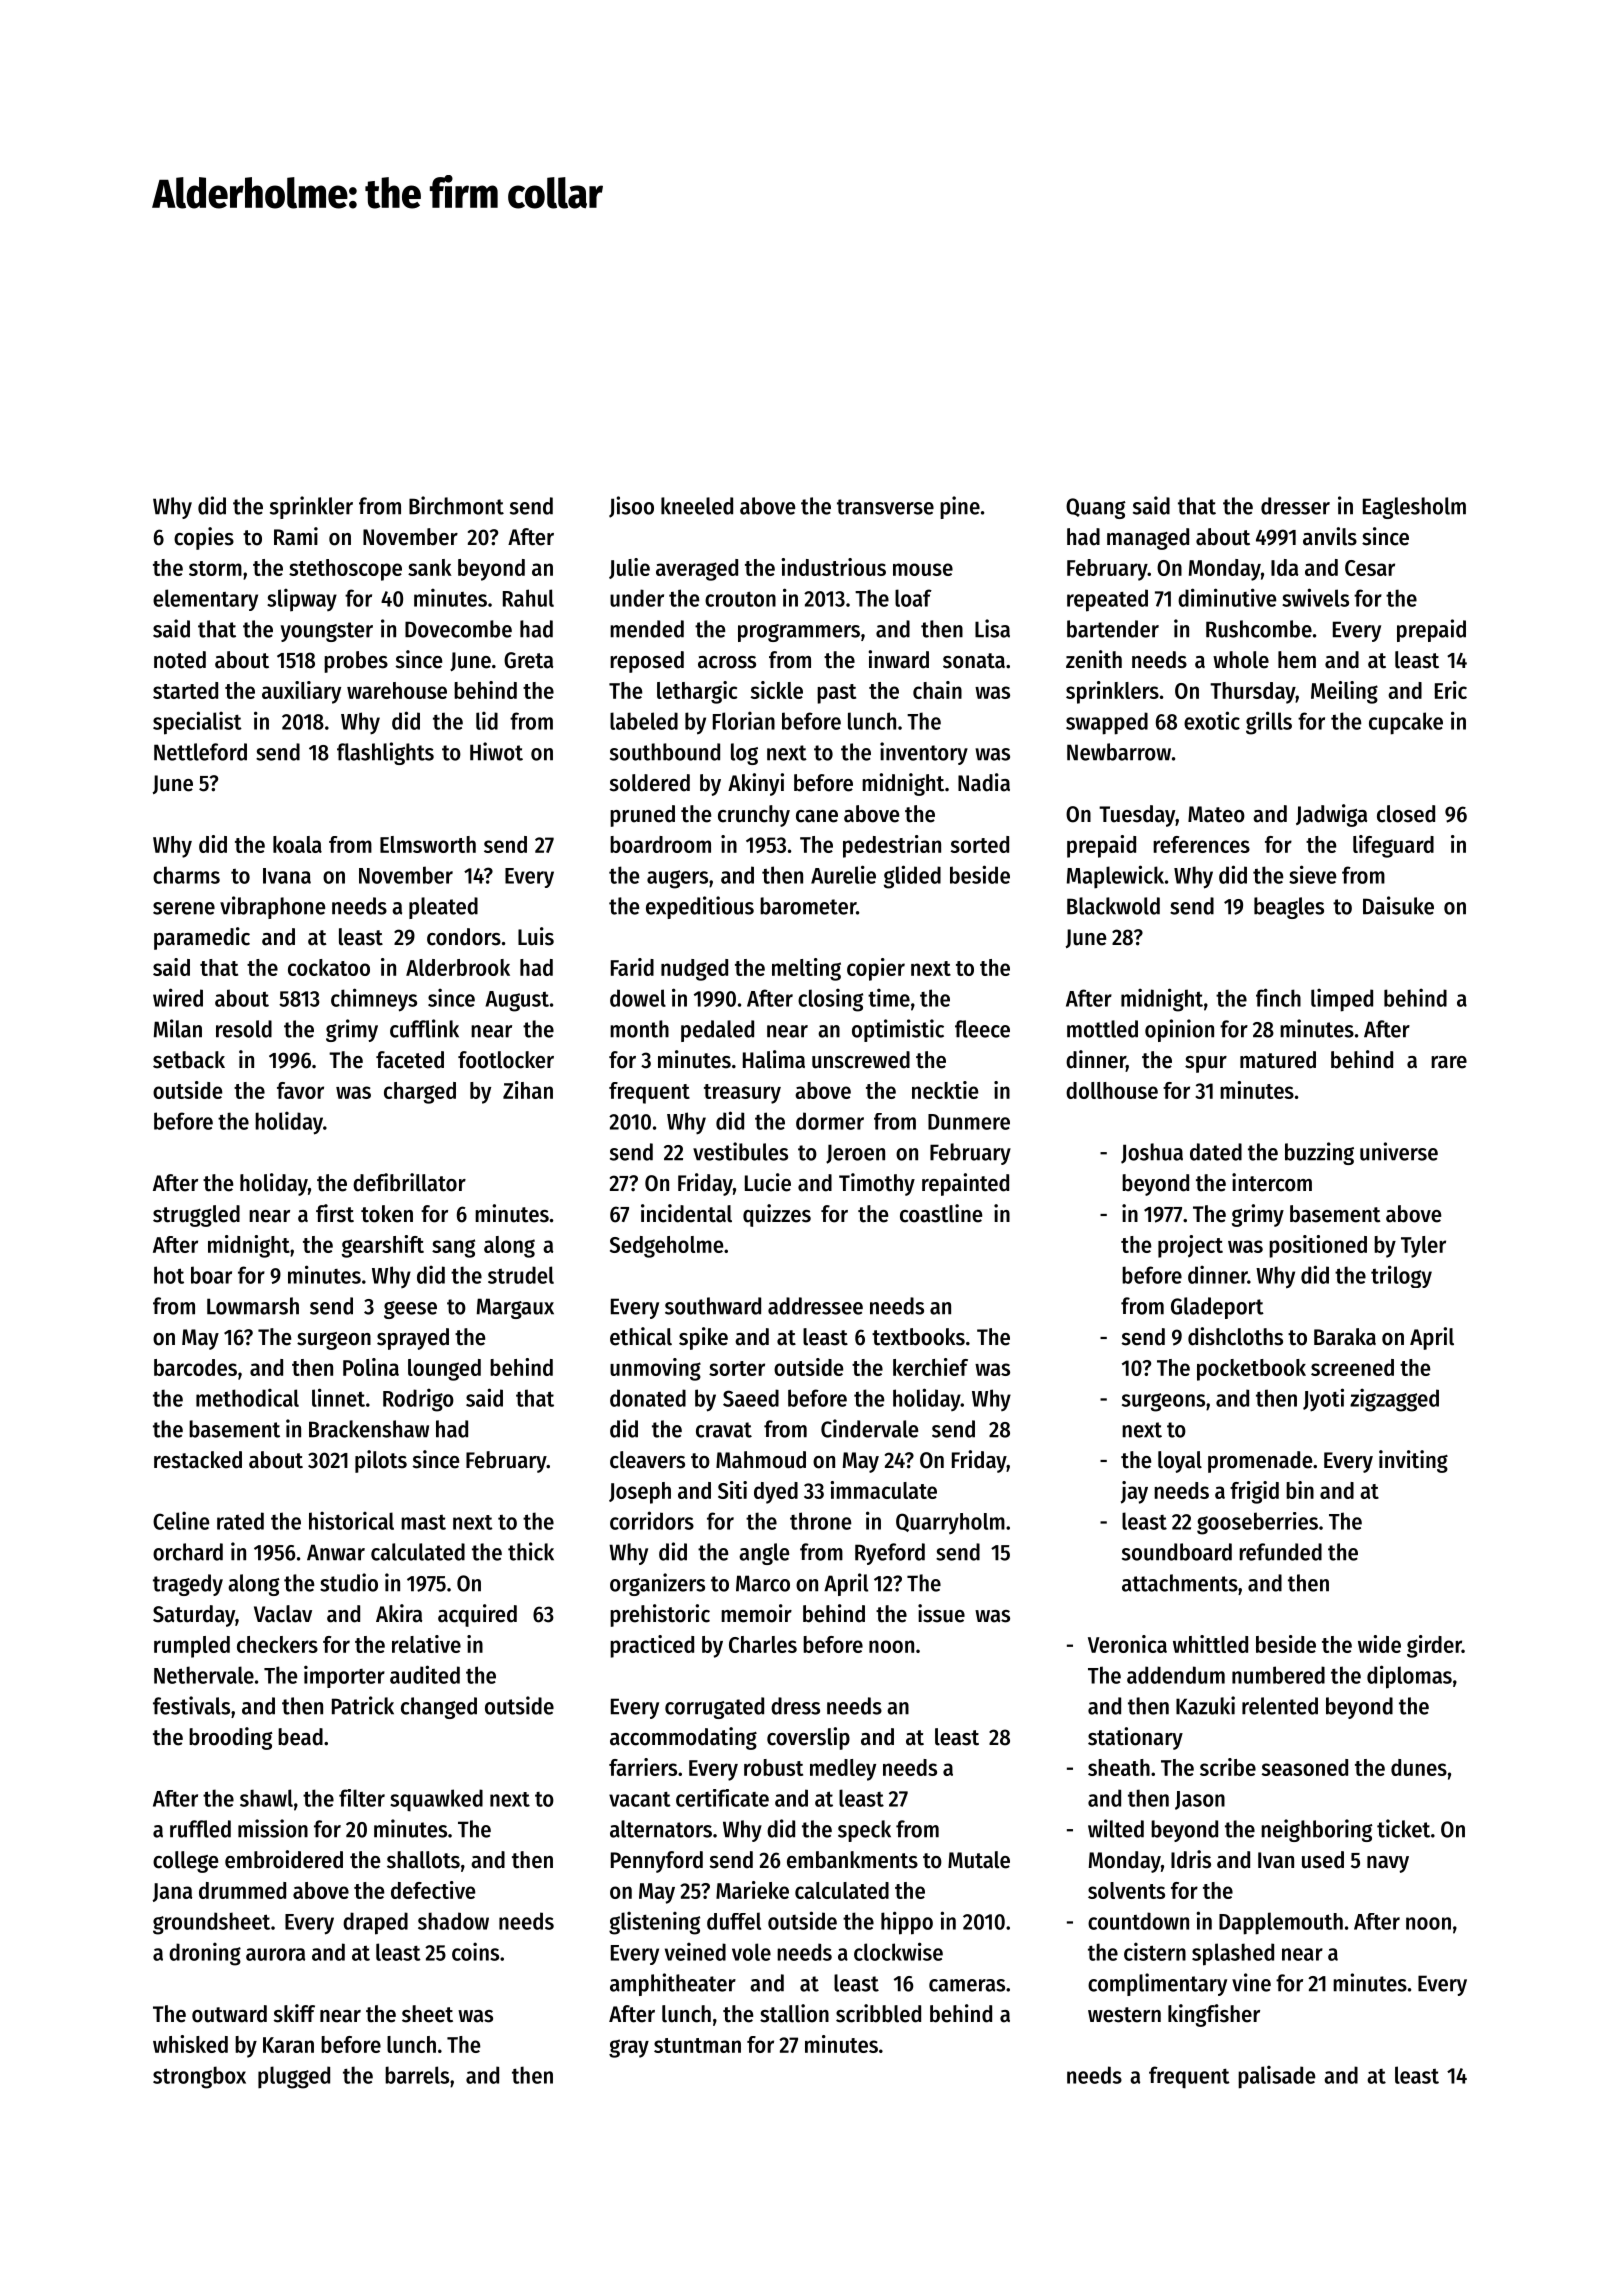 The width and height of the document is (1620, 2292). What do you see at coordinates (297, 844) in the document?
I see `koala` at bounding box center [297, 844].
